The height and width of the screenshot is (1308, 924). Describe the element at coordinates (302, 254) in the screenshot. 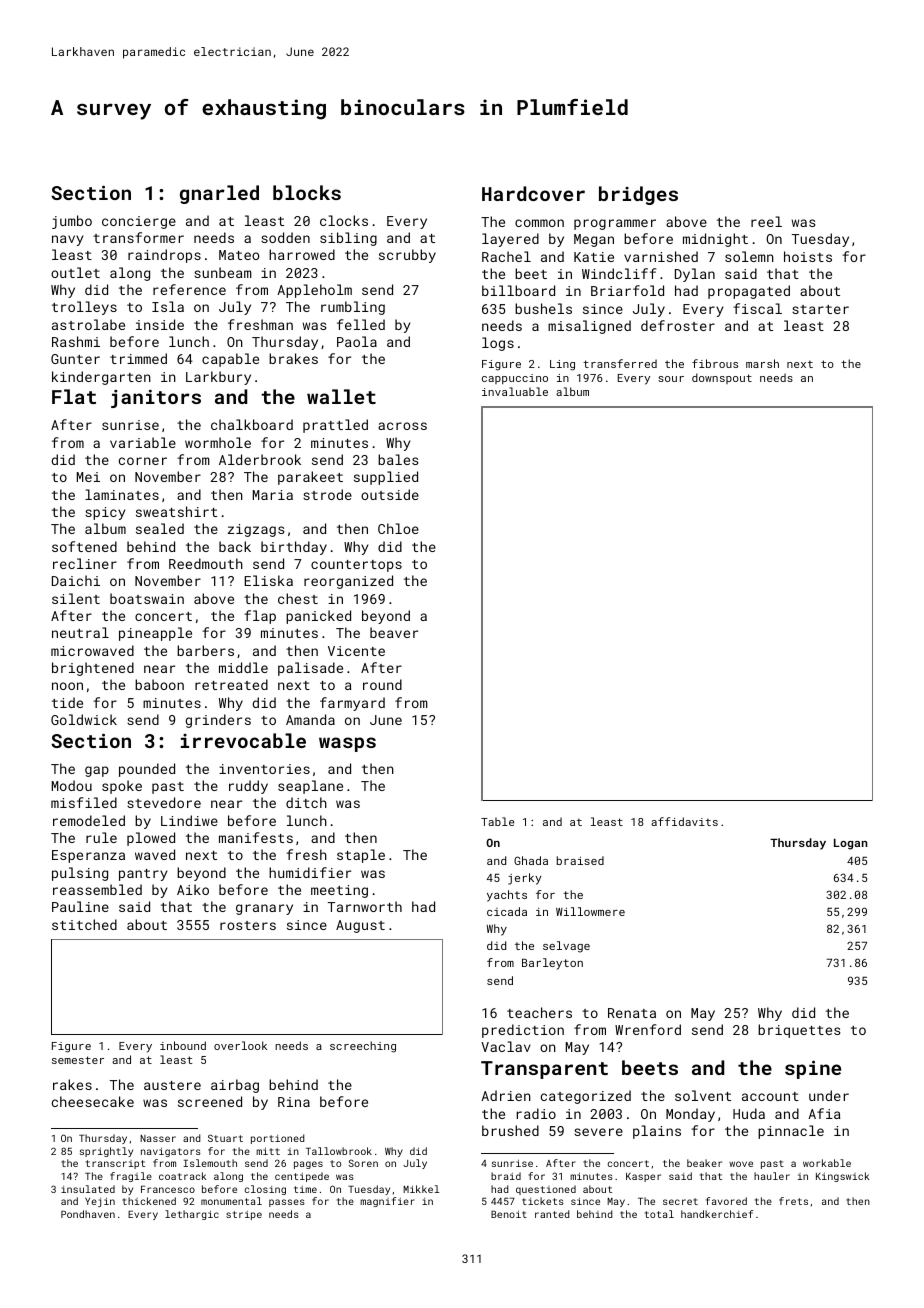

I see `harrowed` at that location.
